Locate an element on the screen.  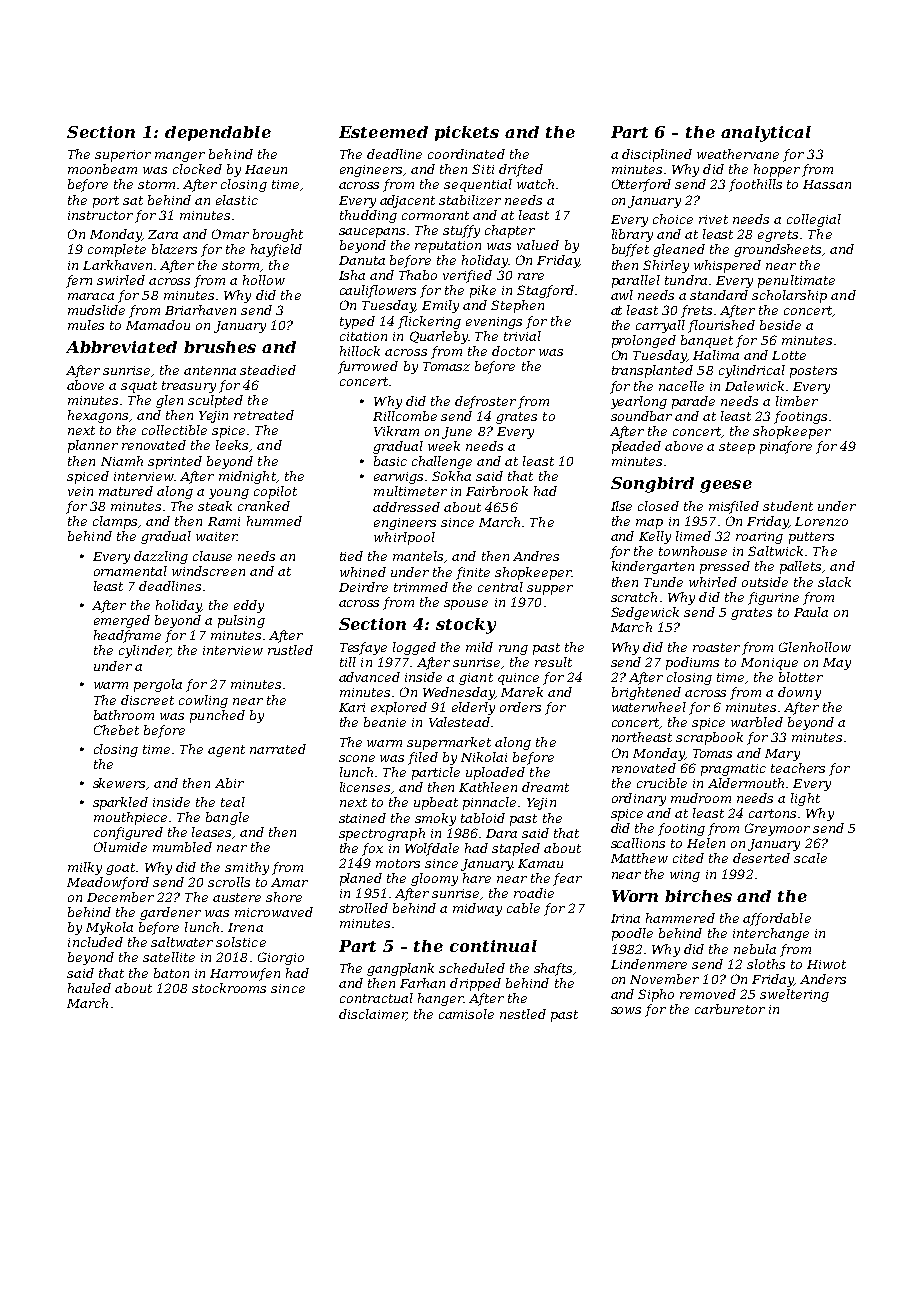
cylinder is located at coordinates (144, 651).
